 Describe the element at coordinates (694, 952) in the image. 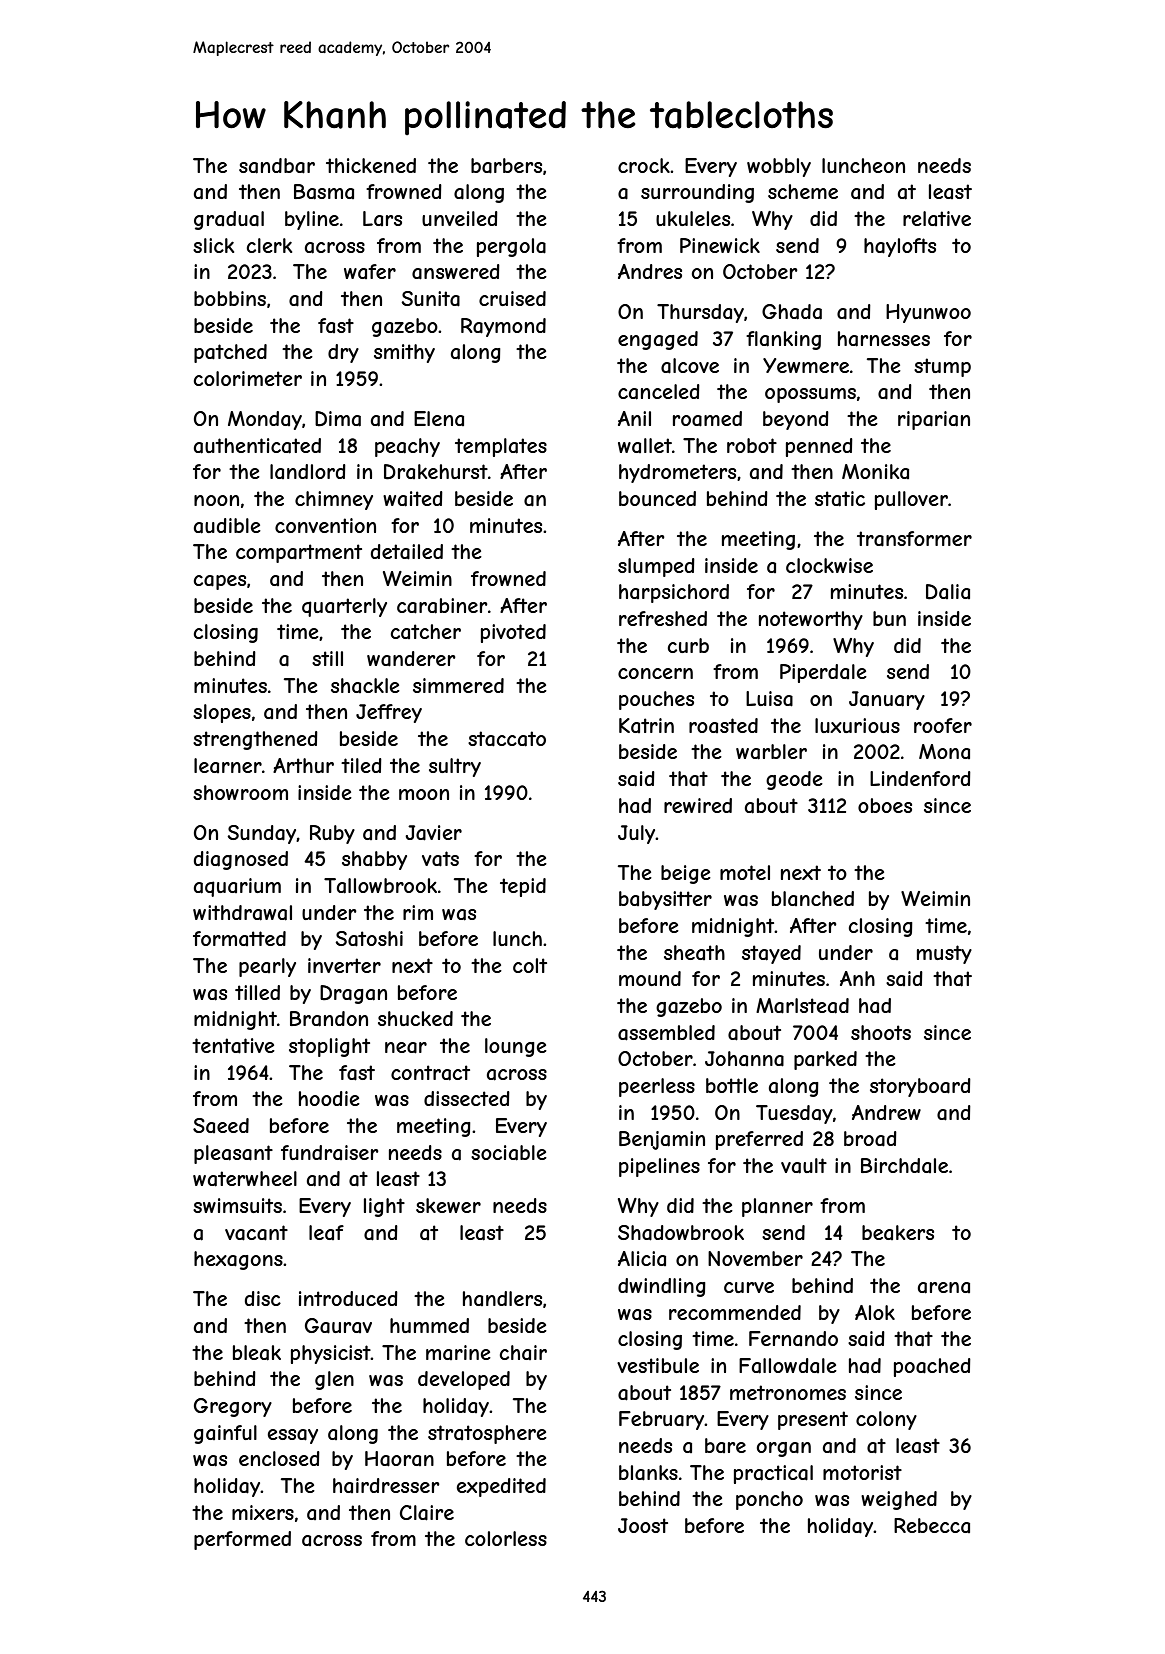

I see `sheath` at that location.
